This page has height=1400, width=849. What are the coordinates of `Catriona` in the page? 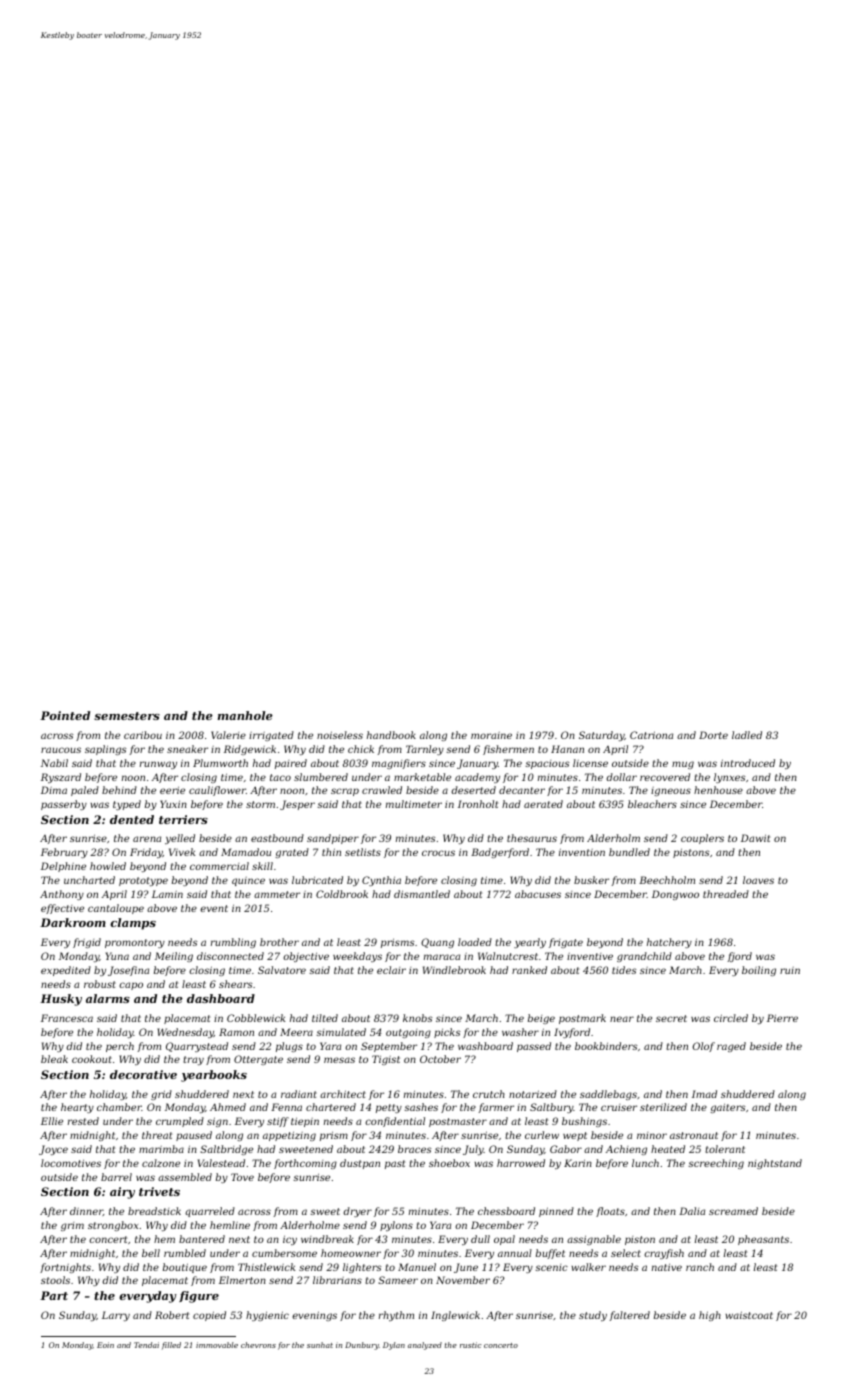 It's located at (651, 735).
